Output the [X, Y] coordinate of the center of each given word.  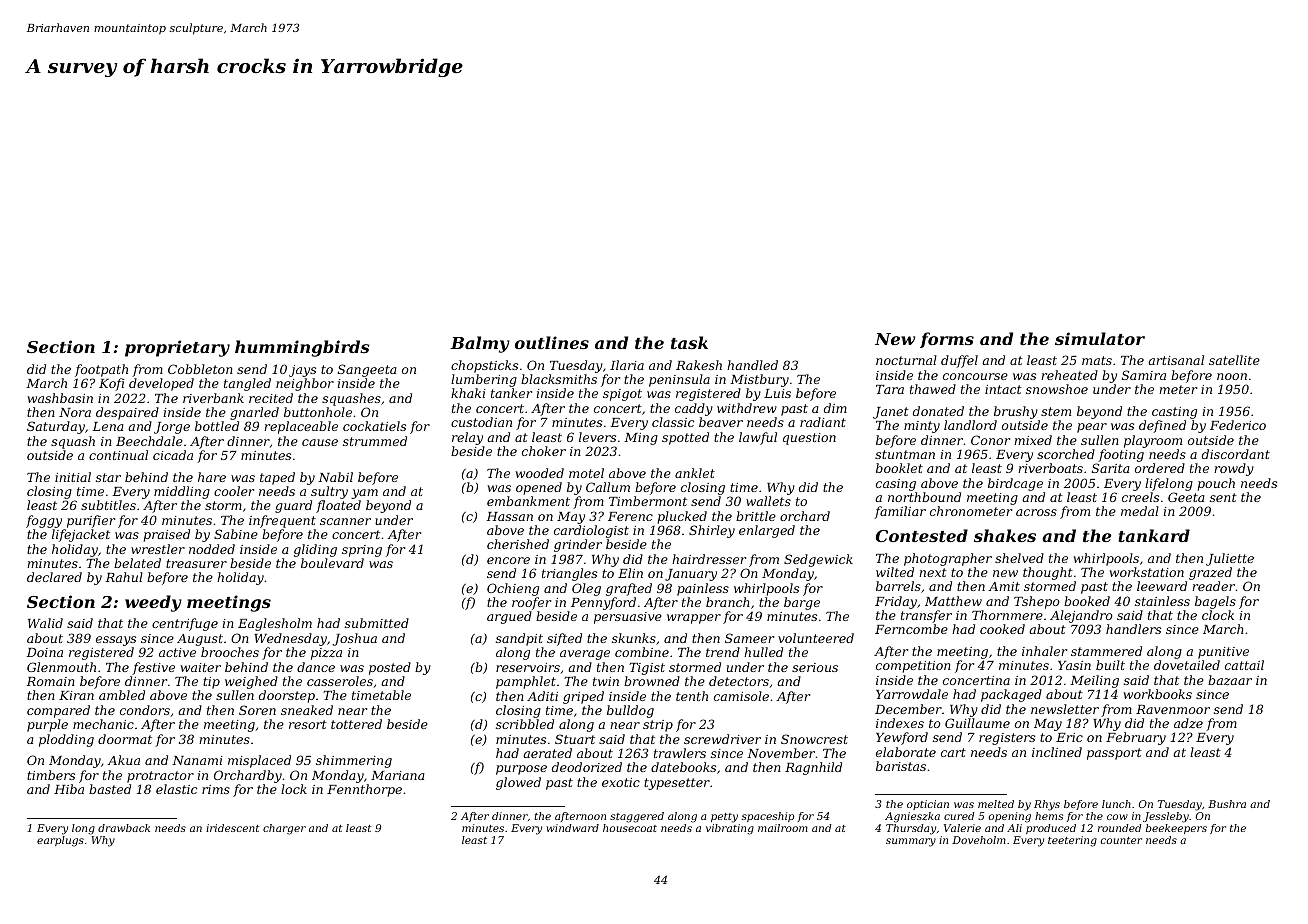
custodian [481, 422]
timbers [51, 775]
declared [54, 577]
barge [802, 603]
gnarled [254, 413]
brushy [1016, 412]
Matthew [953, 601]
